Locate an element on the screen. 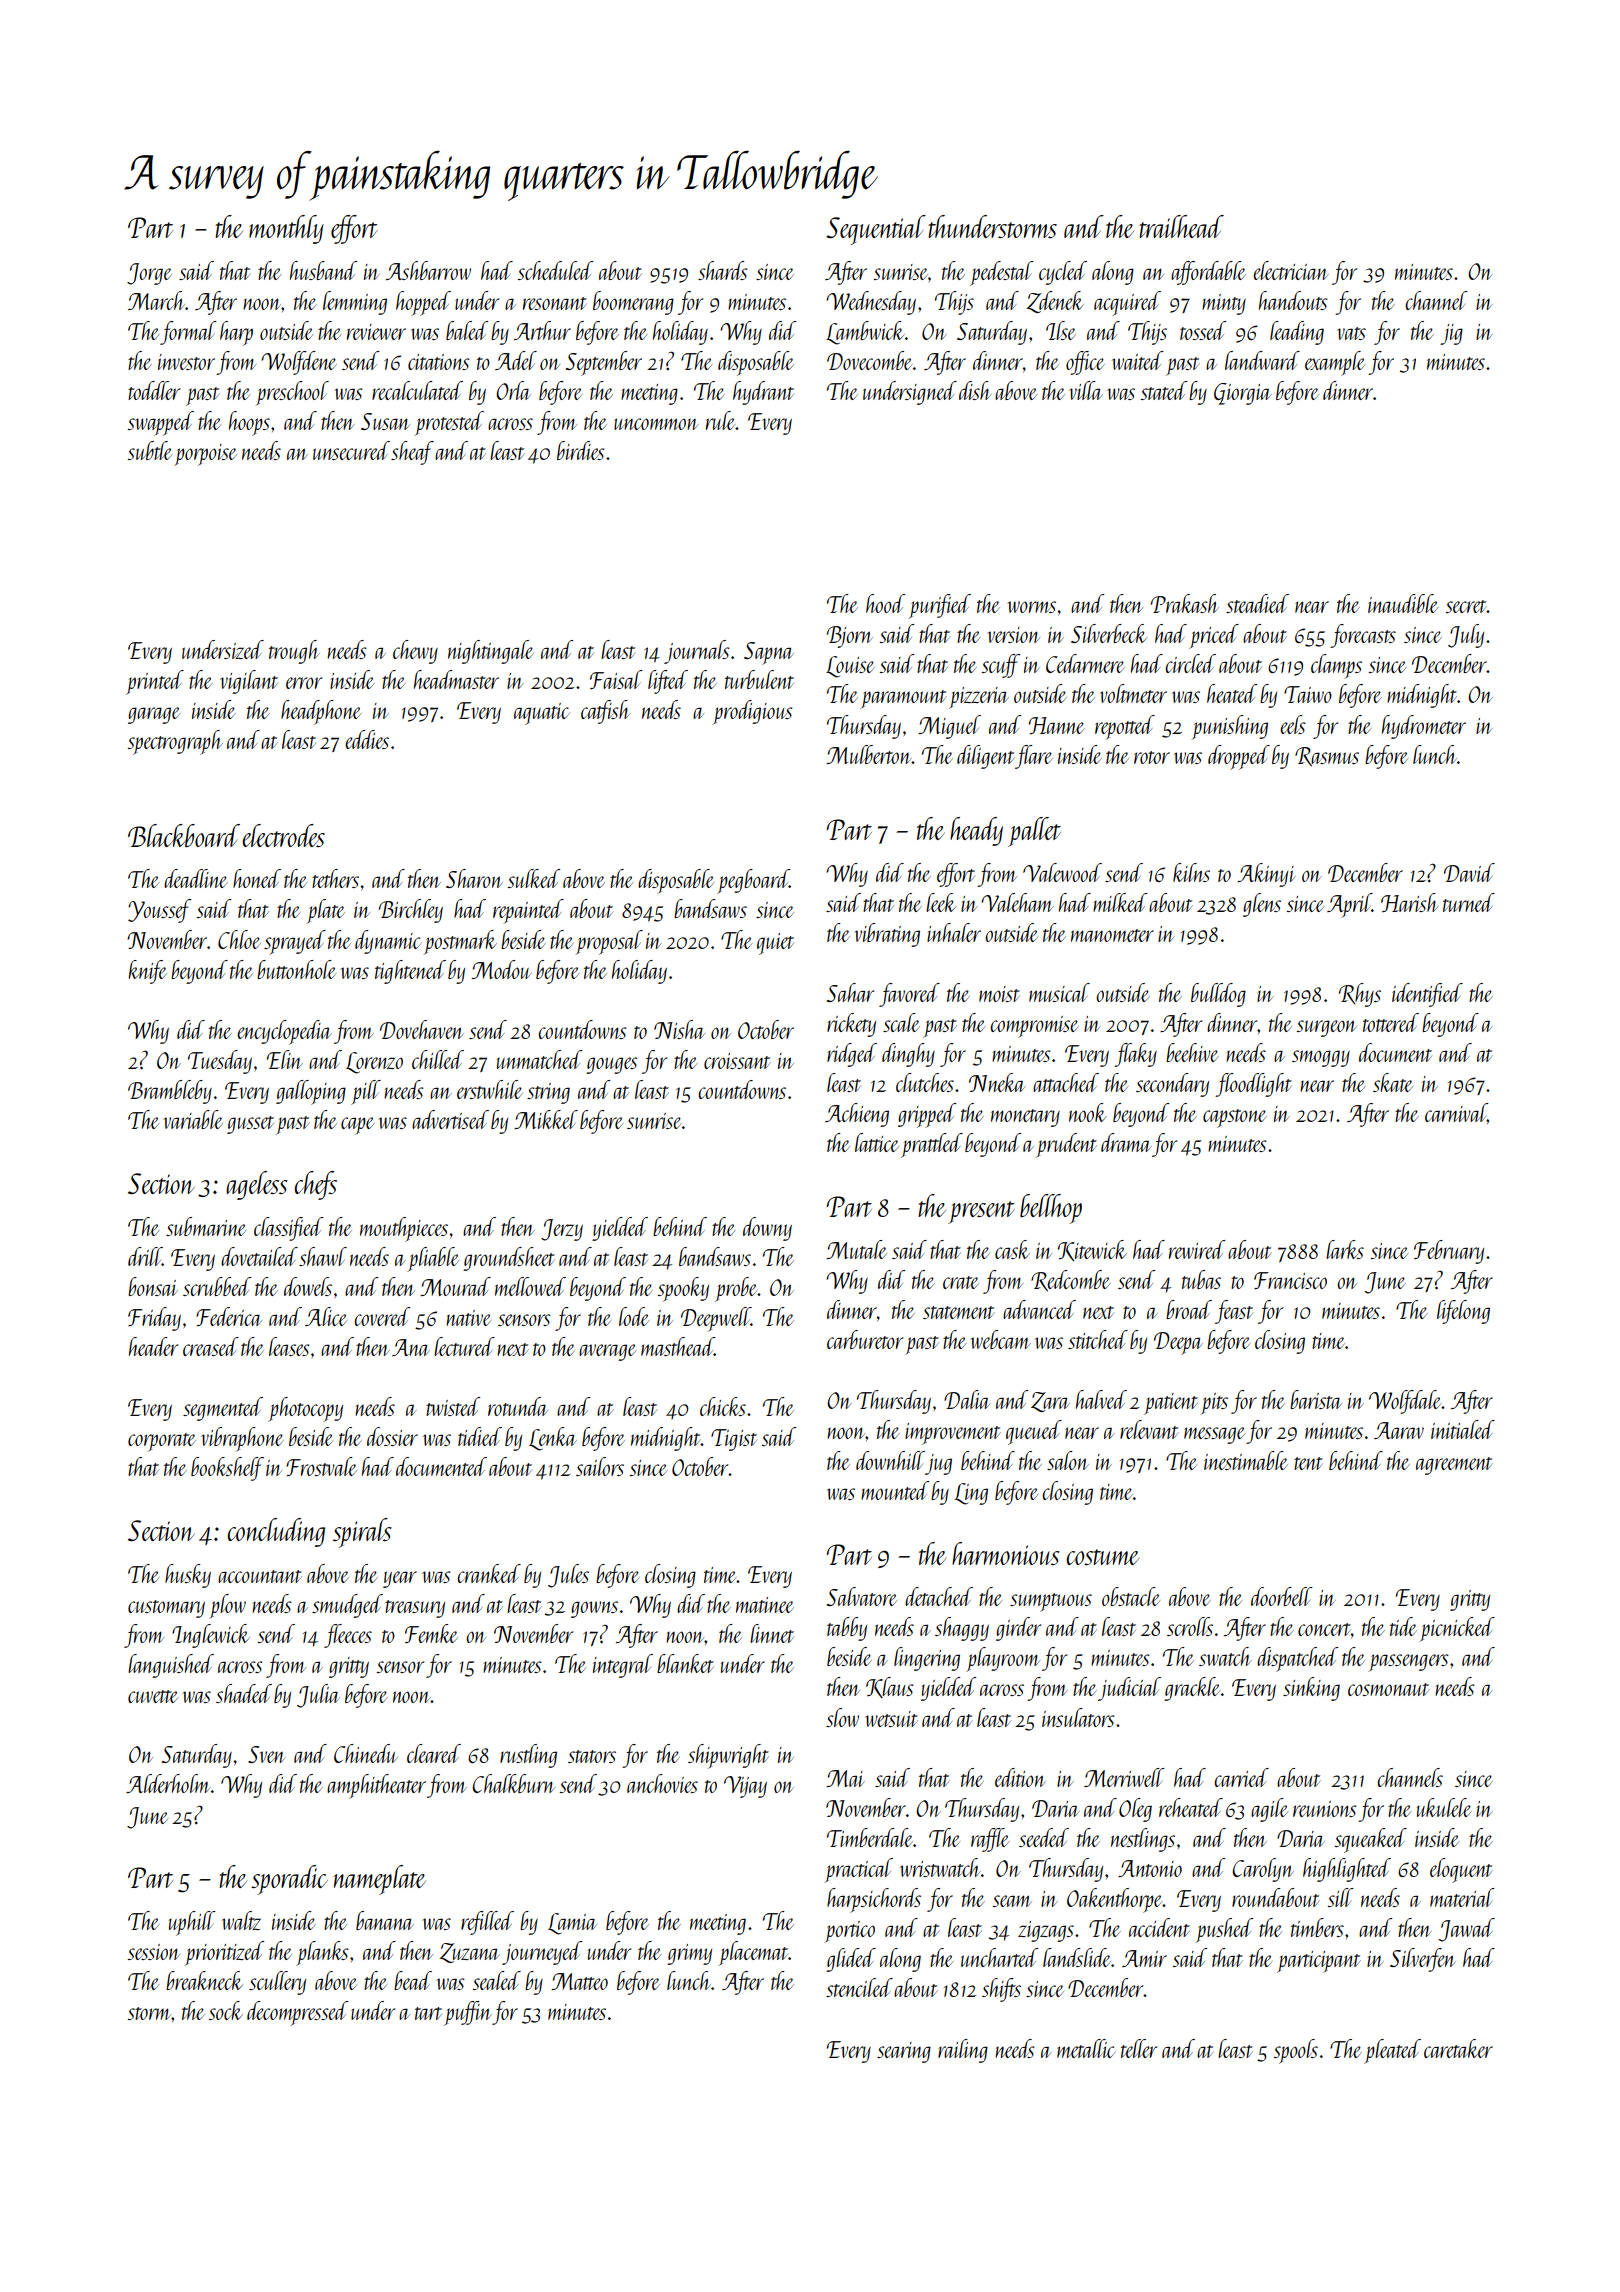 Image resolution: width=1620 pixels, height=2292 pixels. tart is located at coordinates (428, 2013).
